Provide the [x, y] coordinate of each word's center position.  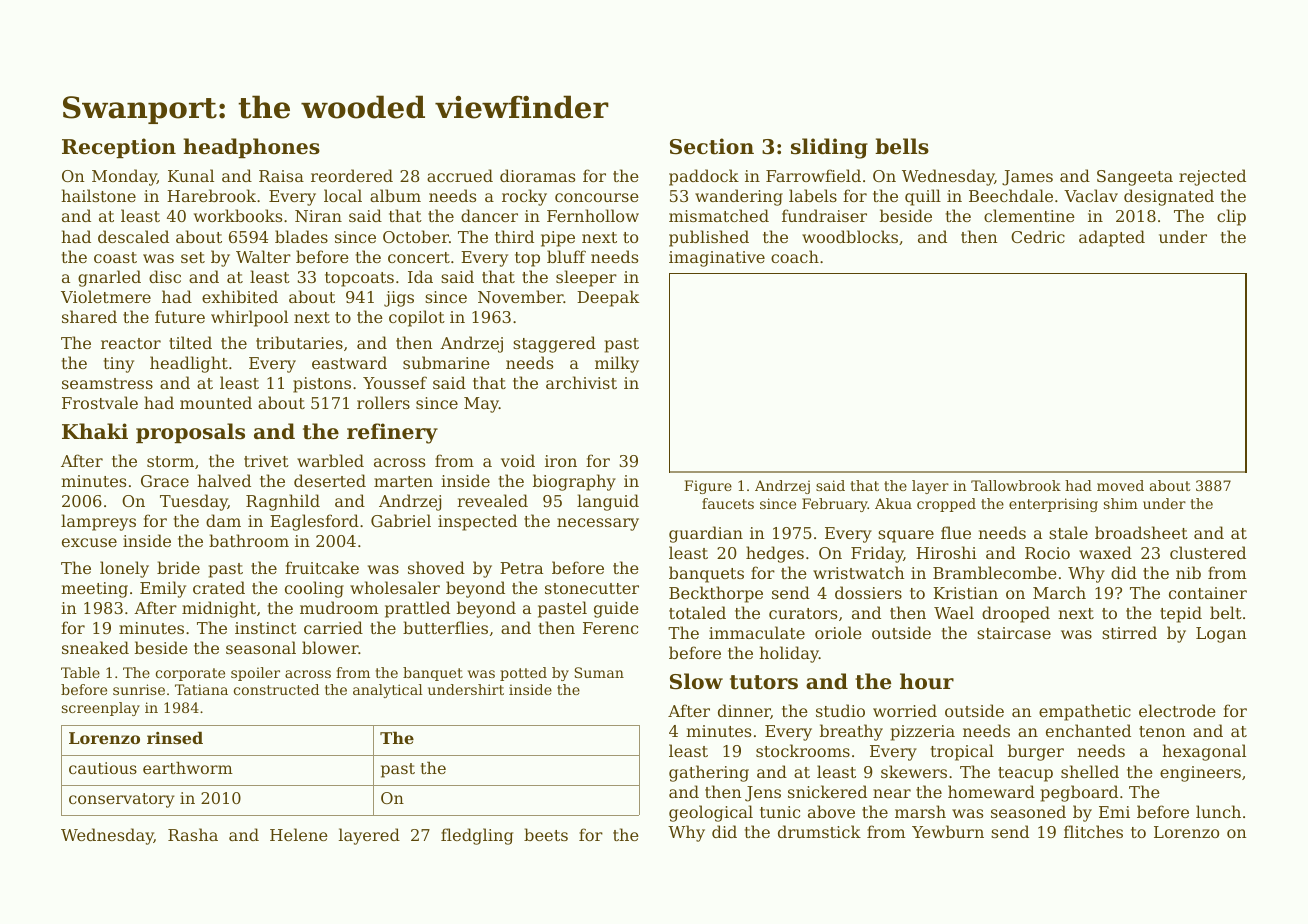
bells [902, 146]
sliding [829, 148]
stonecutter [592, 588]
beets [546, 834]
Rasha [193, 834]
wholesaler [395, 587]
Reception [119, 148]
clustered [1208, 552]
